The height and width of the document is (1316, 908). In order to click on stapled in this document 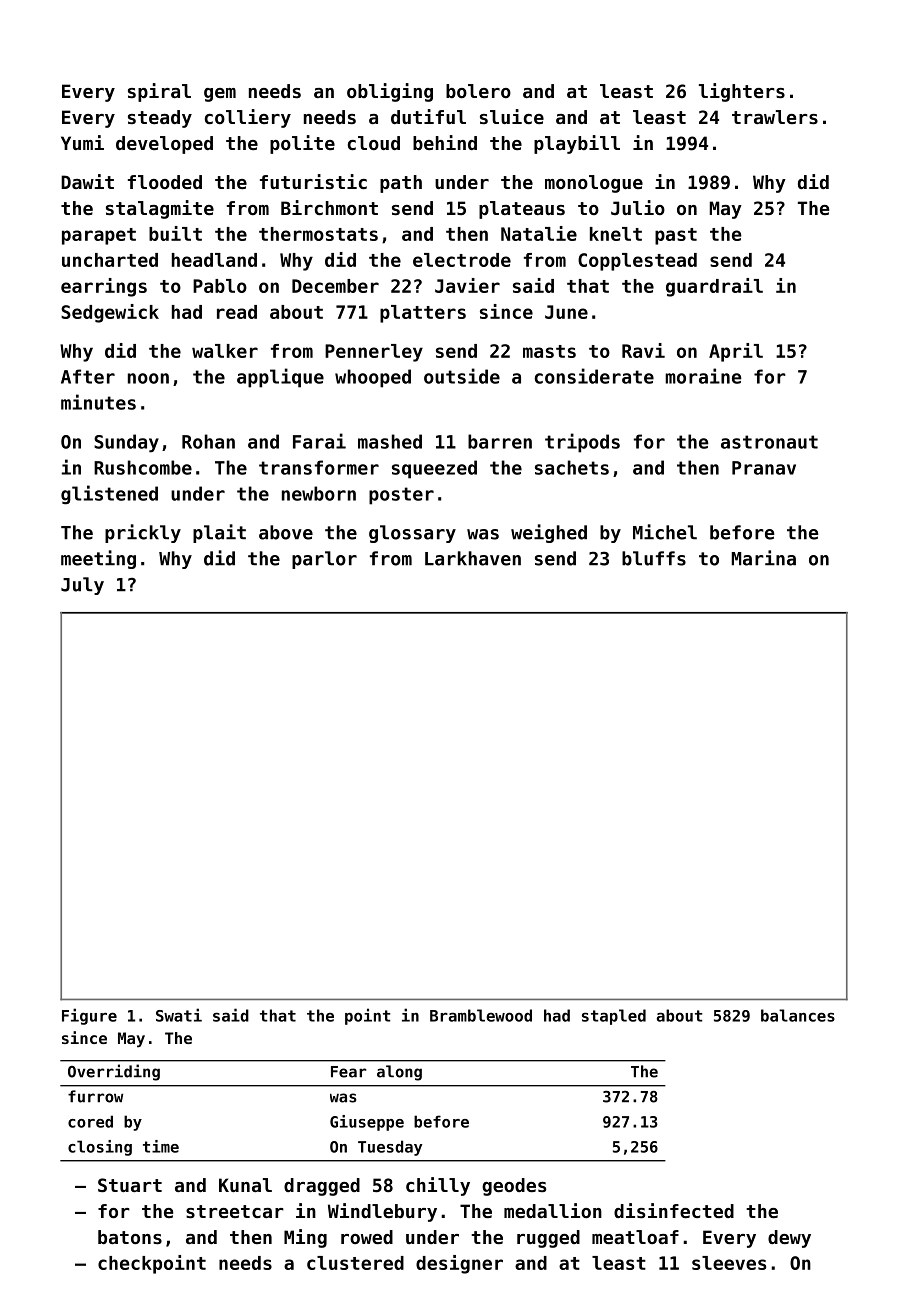, I will do `click(614, 1017)`.
